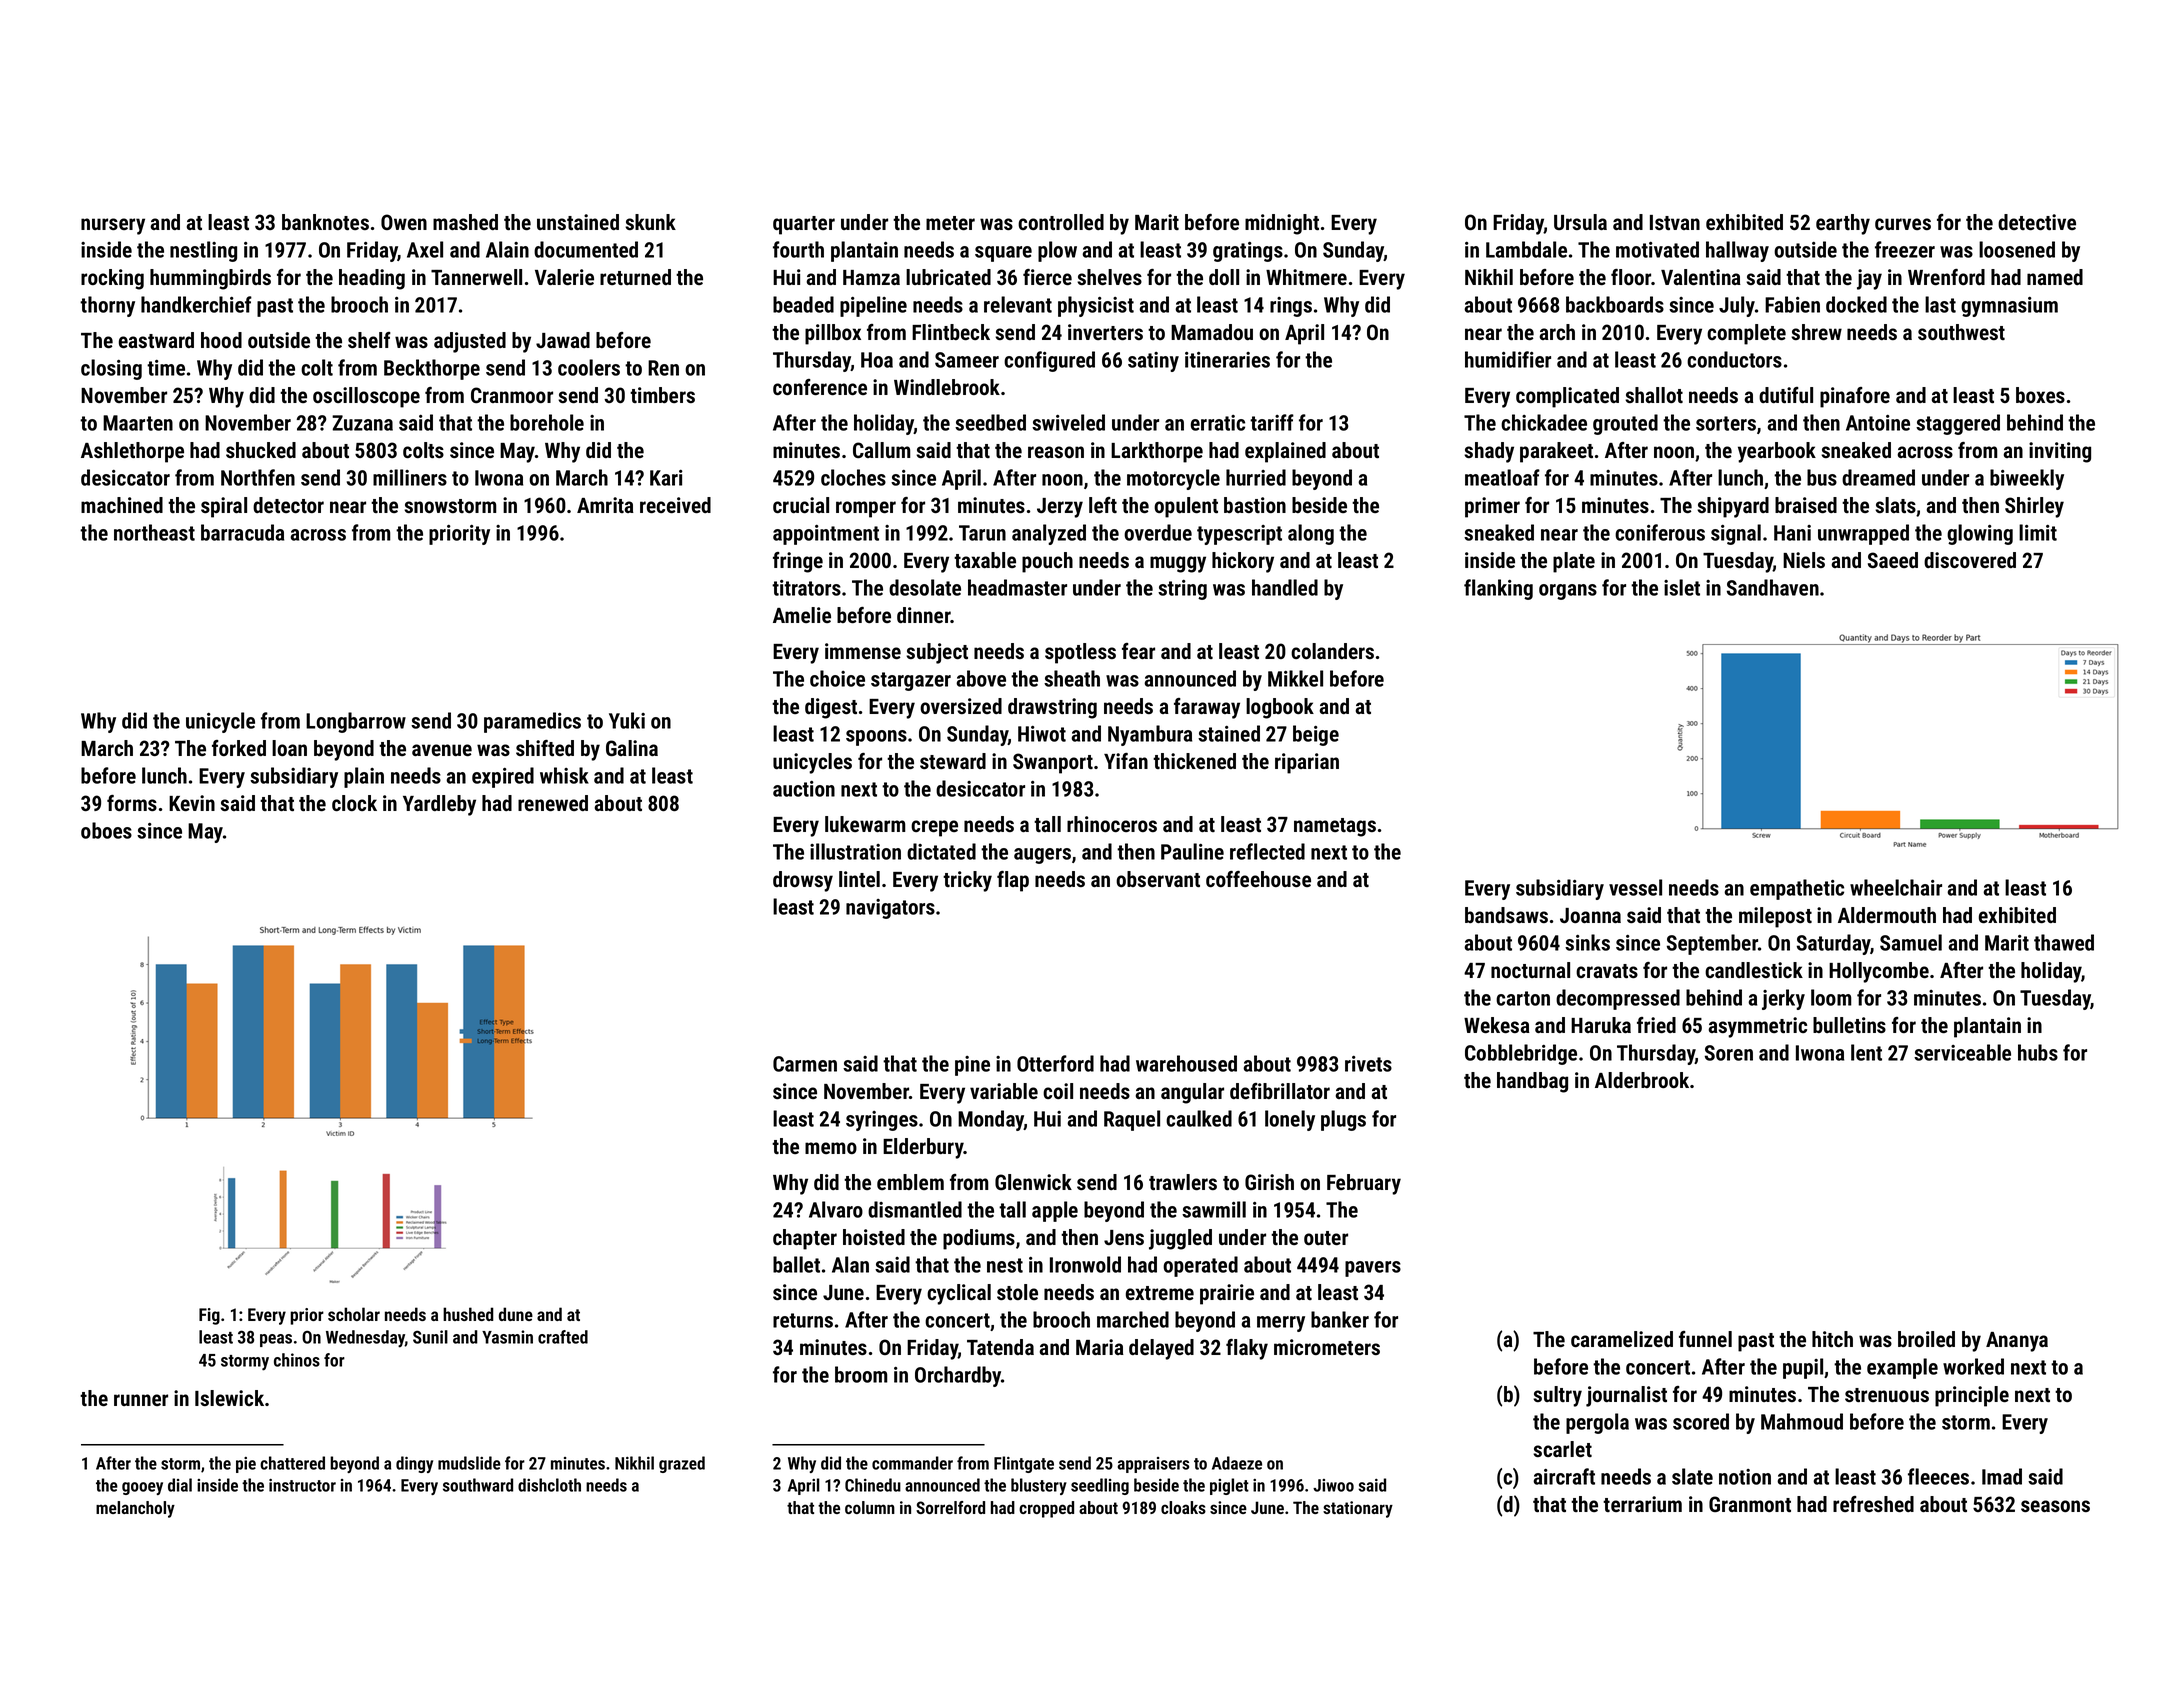 The width and height of the page is (2178, 1683). What do you see at coordinates (831, 1148) in the page?
I see `memo` at bounding box center [831, 1148].
